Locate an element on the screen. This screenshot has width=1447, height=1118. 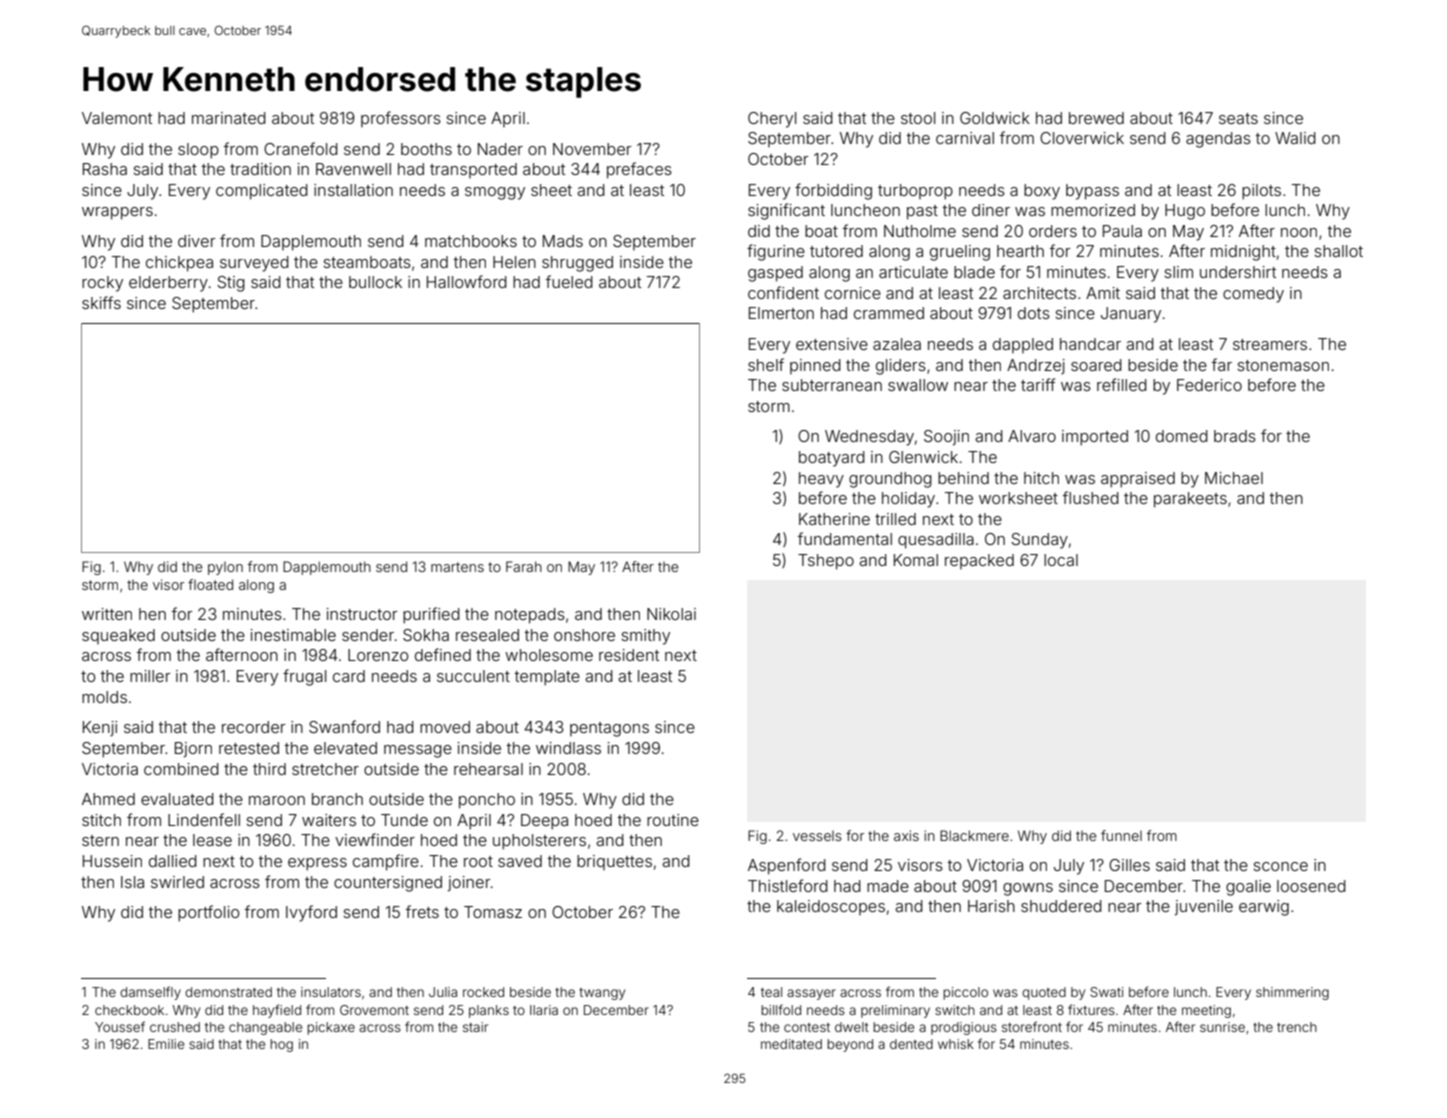
stair is located at coordinates (475, 1027).
